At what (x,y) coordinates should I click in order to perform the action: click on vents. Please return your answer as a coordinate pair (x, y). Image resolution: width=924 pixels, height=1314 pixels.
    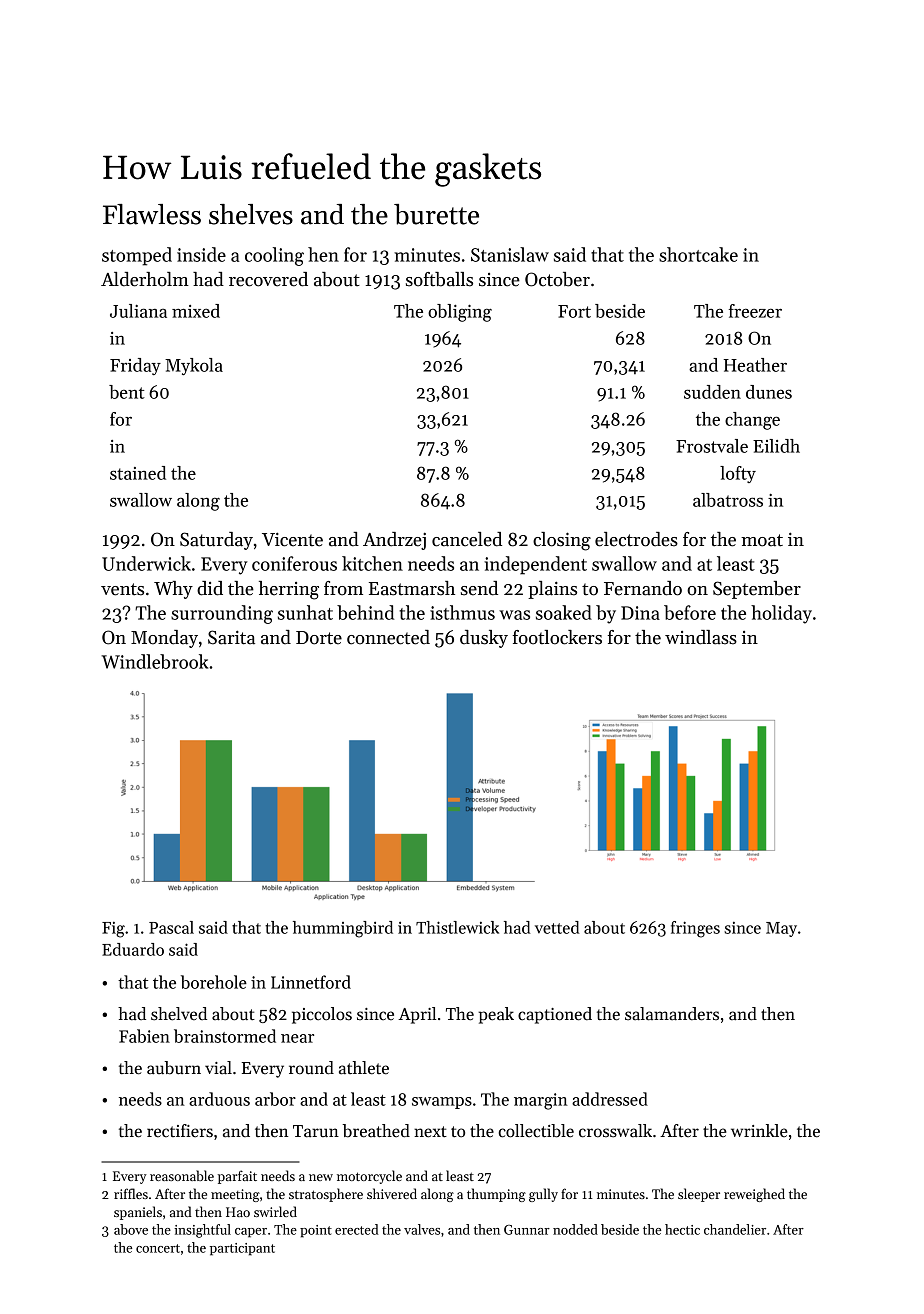
    Looking at the image, I should click on (122, 589).
